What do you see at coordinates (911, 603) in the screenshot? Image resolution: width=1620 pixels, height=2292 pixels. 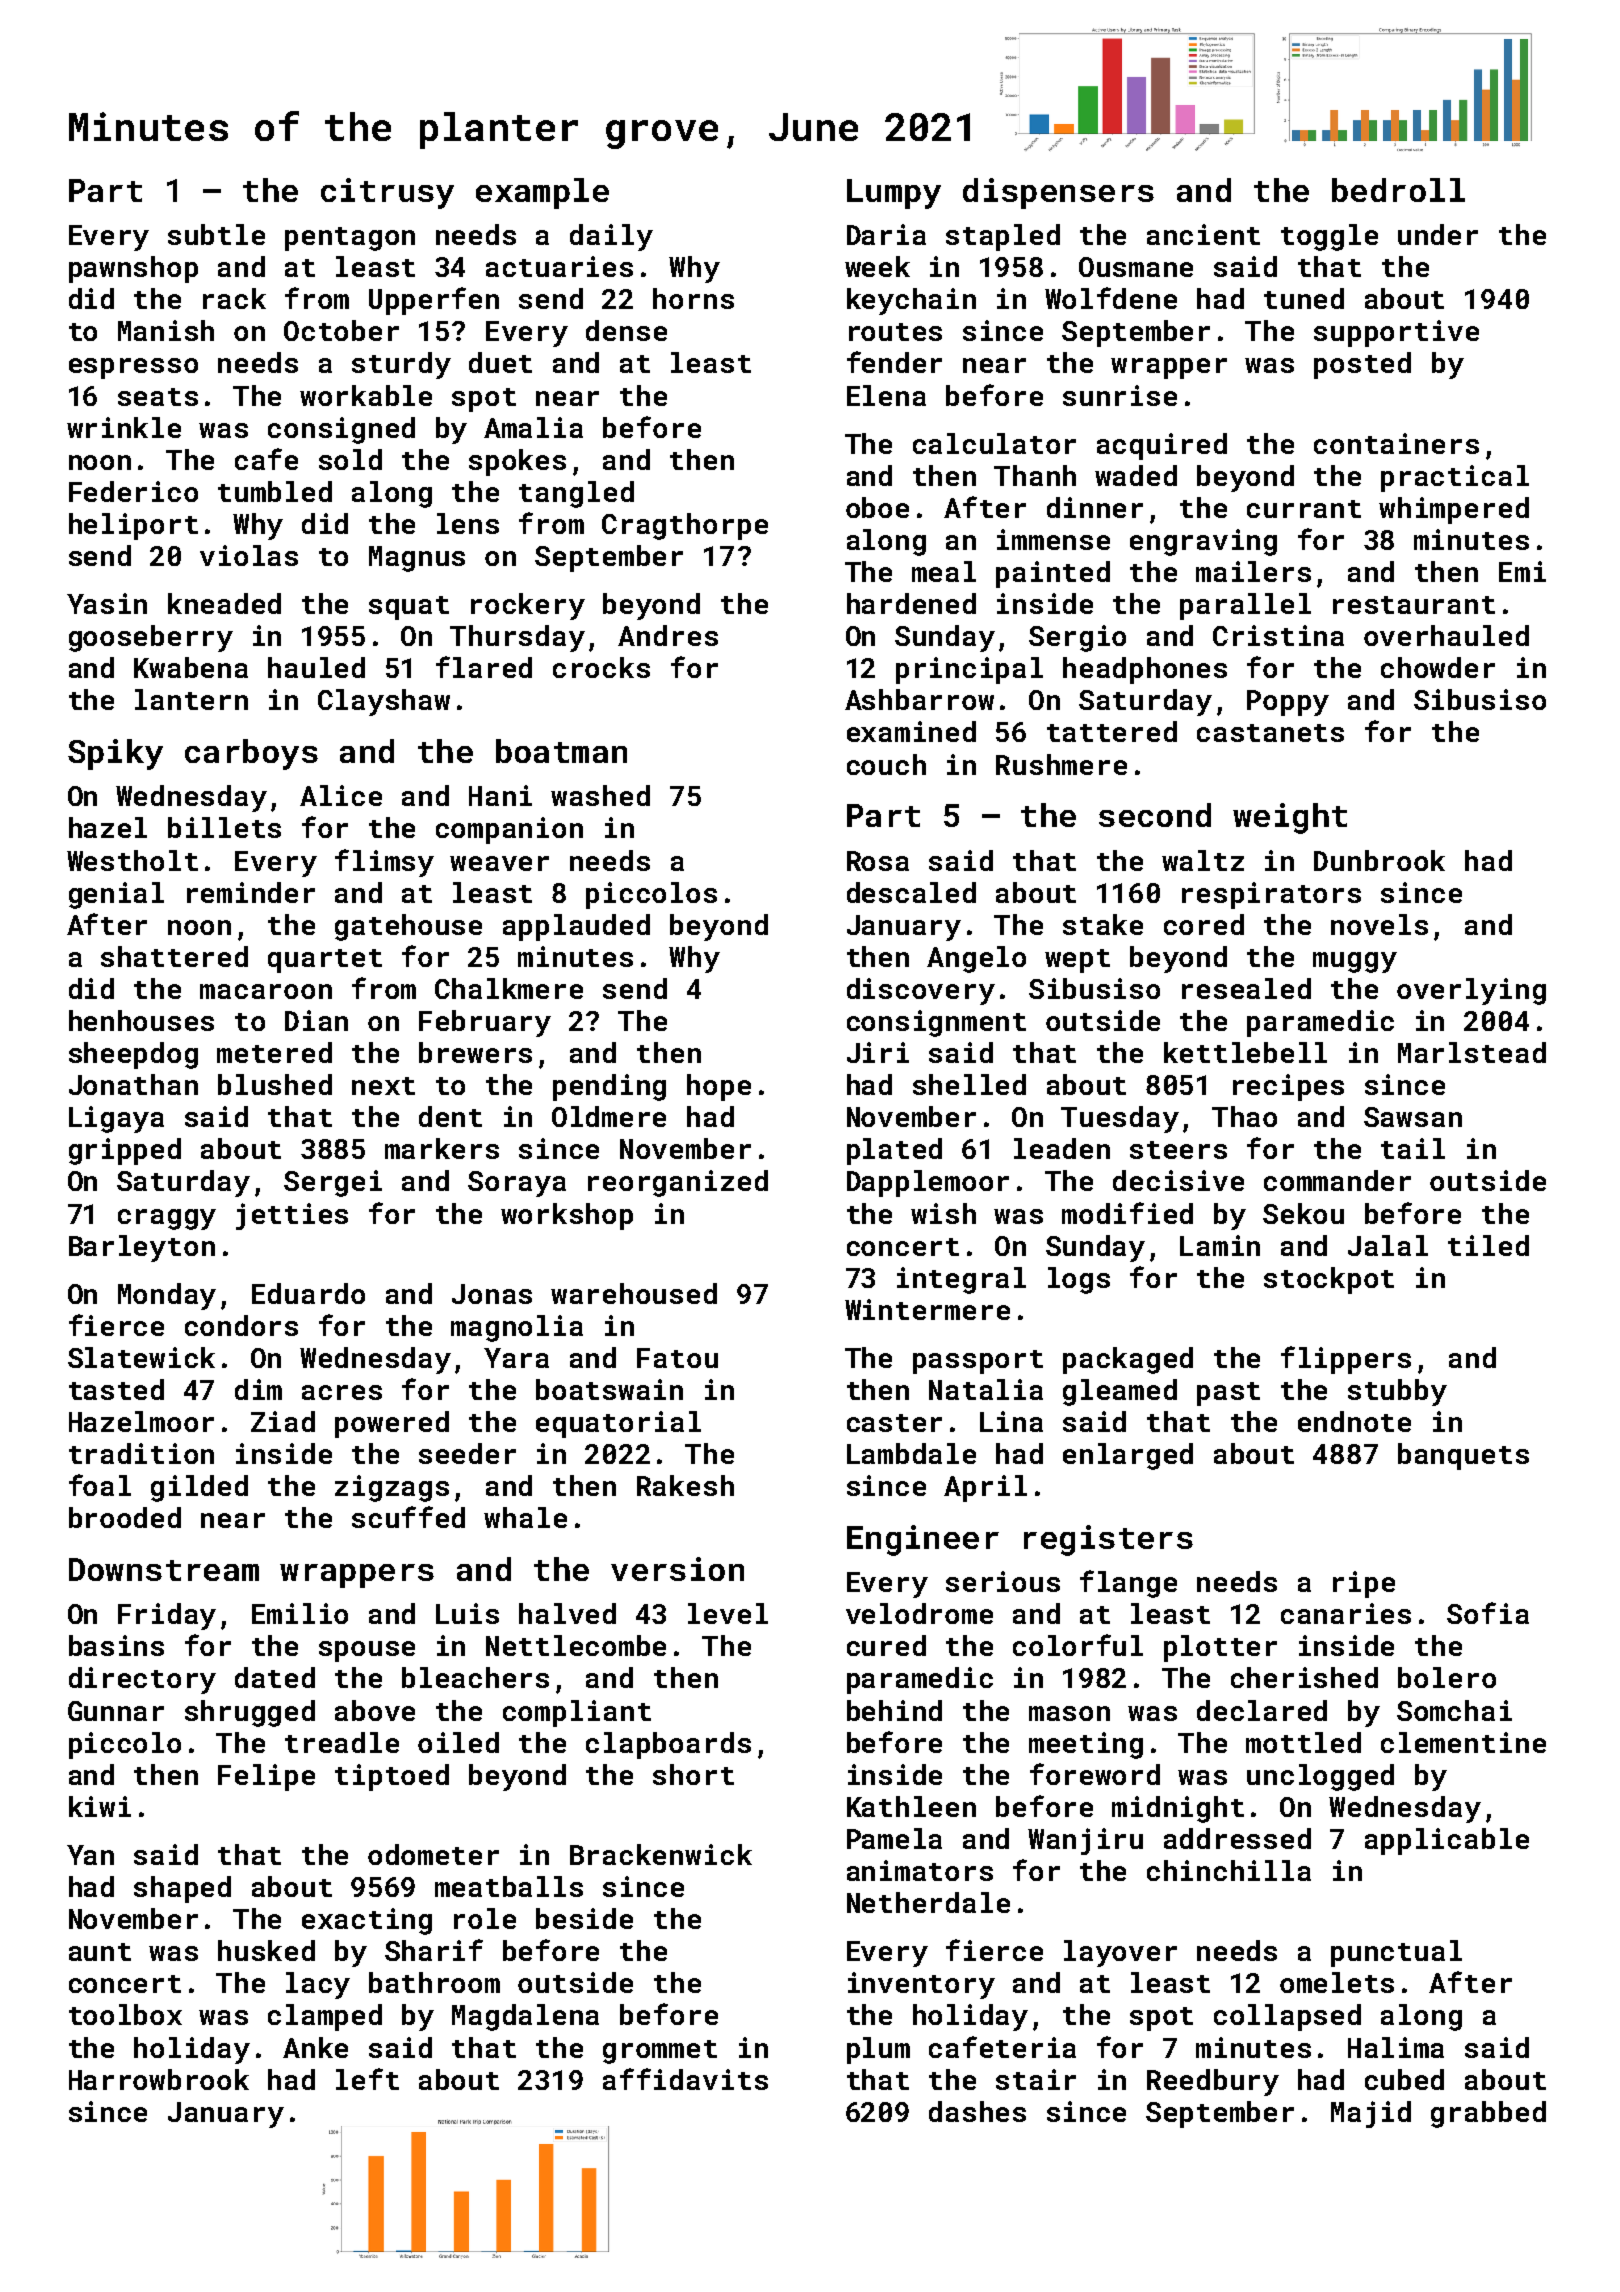 I see `hardened` at bounding box center [911, 603].
